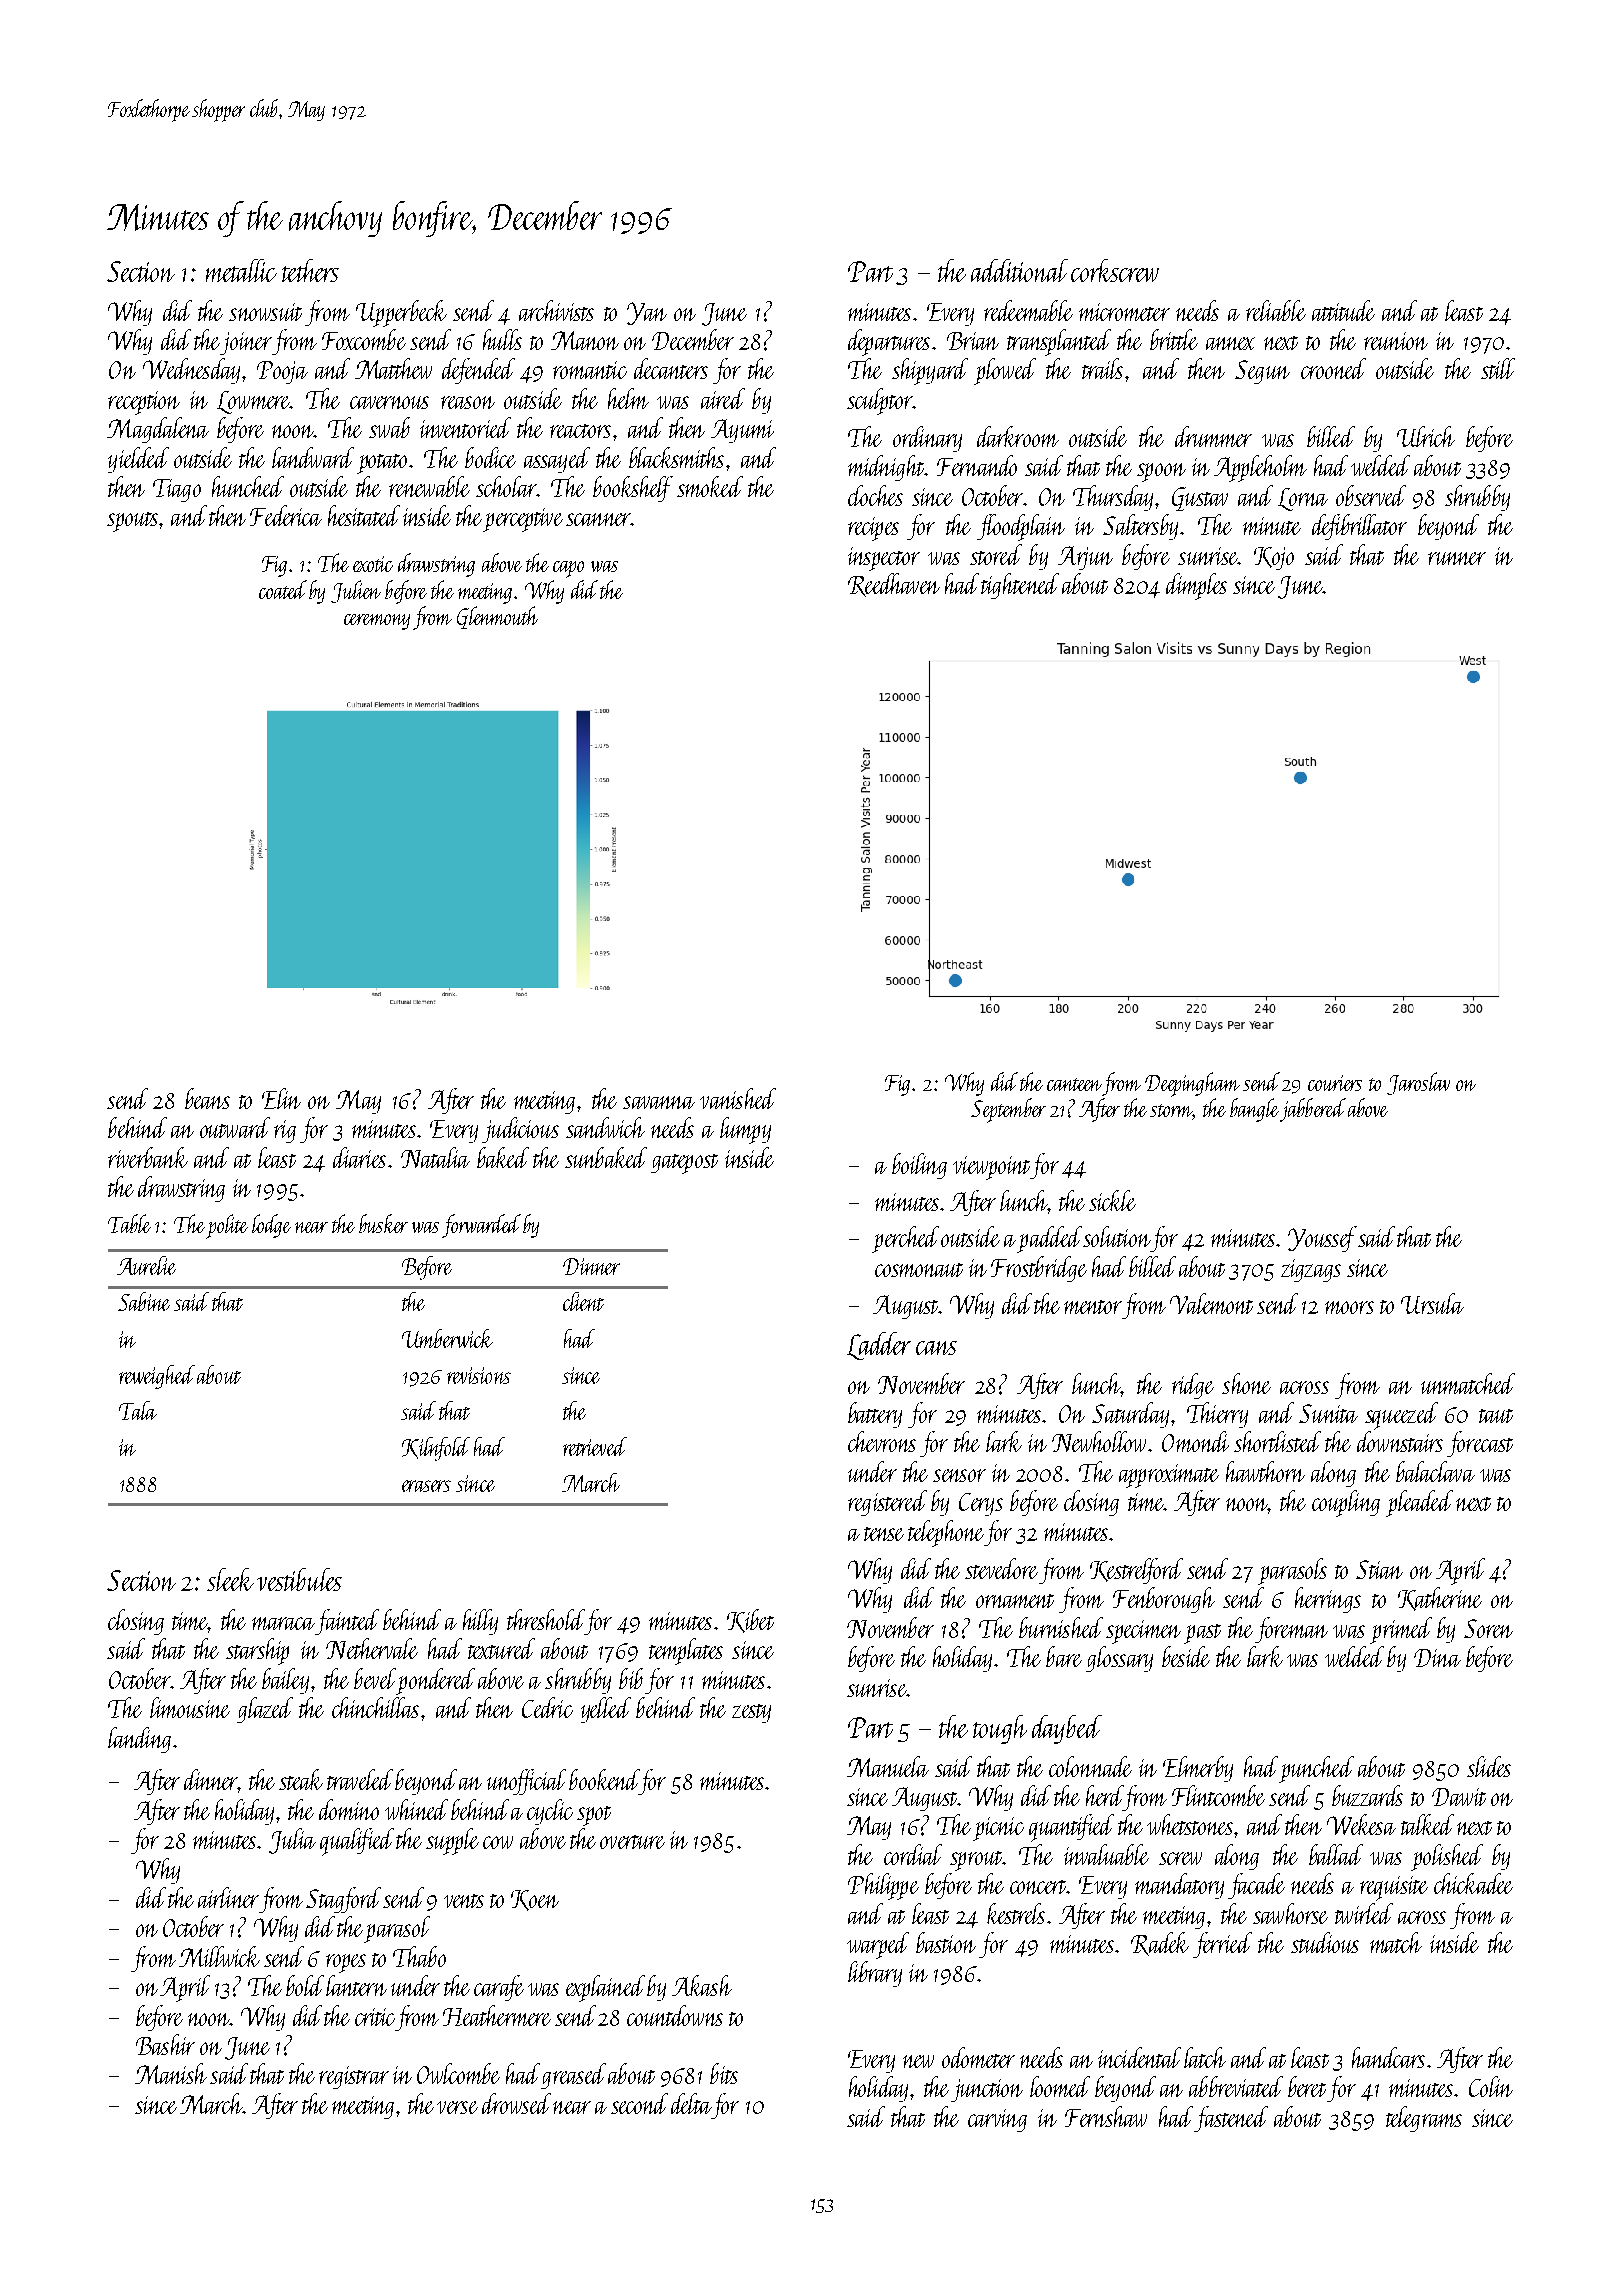  Describe the element at coordinates (1019, 270) in the screenshot. I see `additional` at that location.
